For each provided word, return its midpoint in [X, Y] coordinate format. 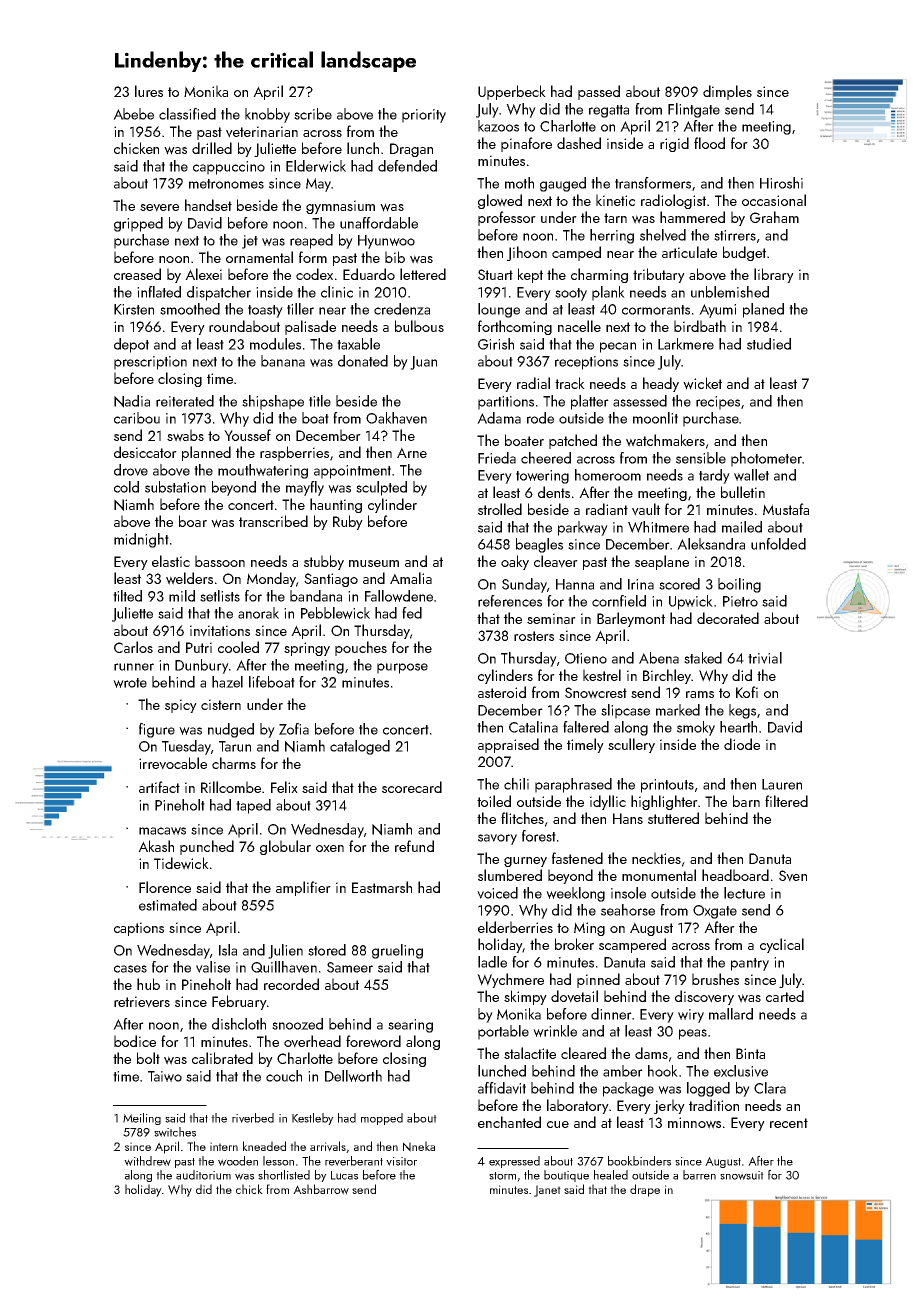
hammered [692, 217]
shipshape [273, 402]
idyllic [608, 802]
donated [363, 361]
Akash [156, 846]
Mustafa [786, 509]
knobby [267, 115]
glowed [500, 201]
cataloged [360, 747]
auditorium [203, 1175]
